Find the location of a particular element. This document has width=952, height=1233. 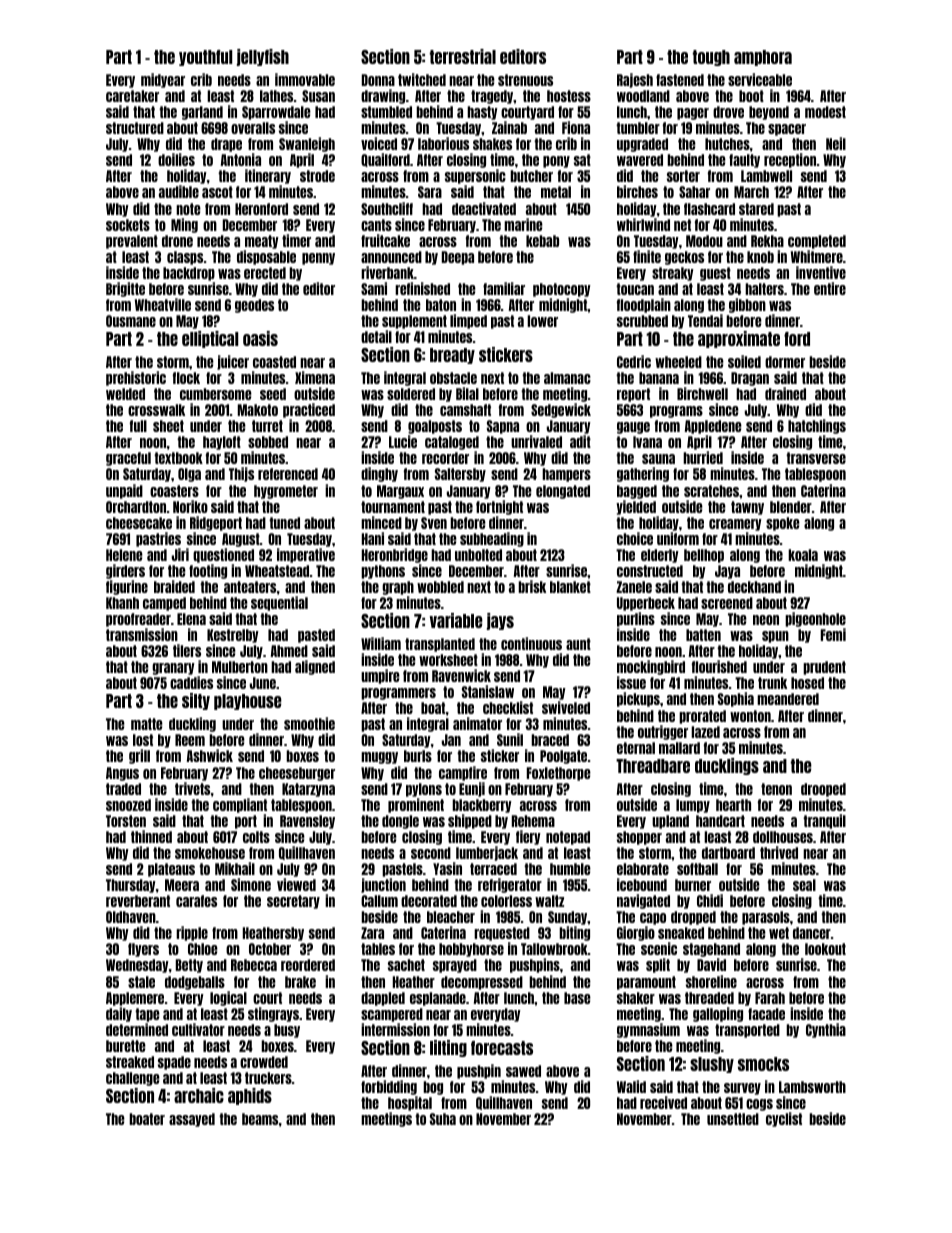

matte is located at coordinates (147, 724).
